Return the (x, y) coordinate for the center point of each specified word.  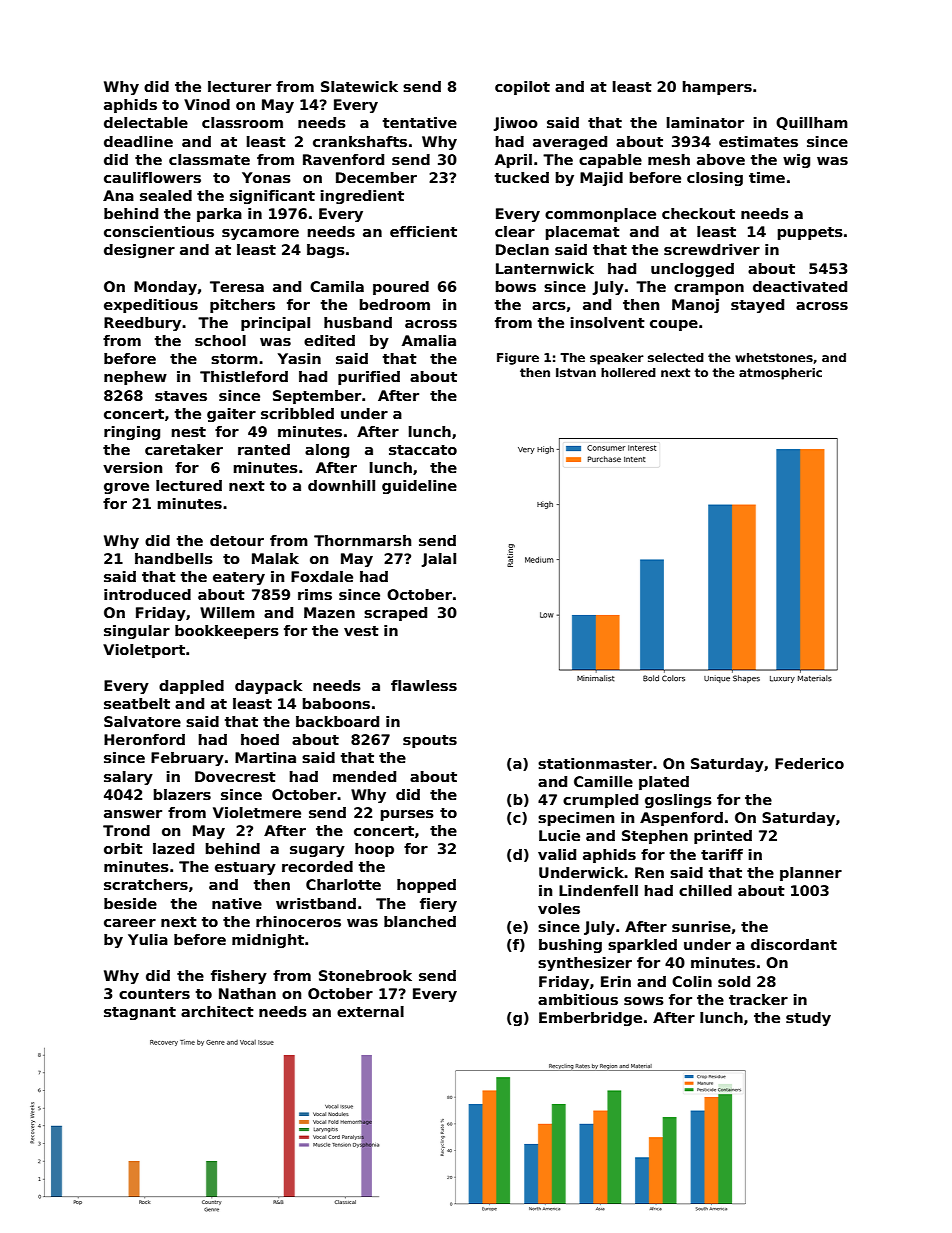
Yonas (266, 177)
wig (796, 161)
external (370, 1011)
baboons (336, 703)
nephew (135, 378)
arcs (549, 306)
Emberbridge (590, 1019)
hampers (717, 88)
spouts (430, 741)
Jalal (439, 560)
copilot (522, 88)
